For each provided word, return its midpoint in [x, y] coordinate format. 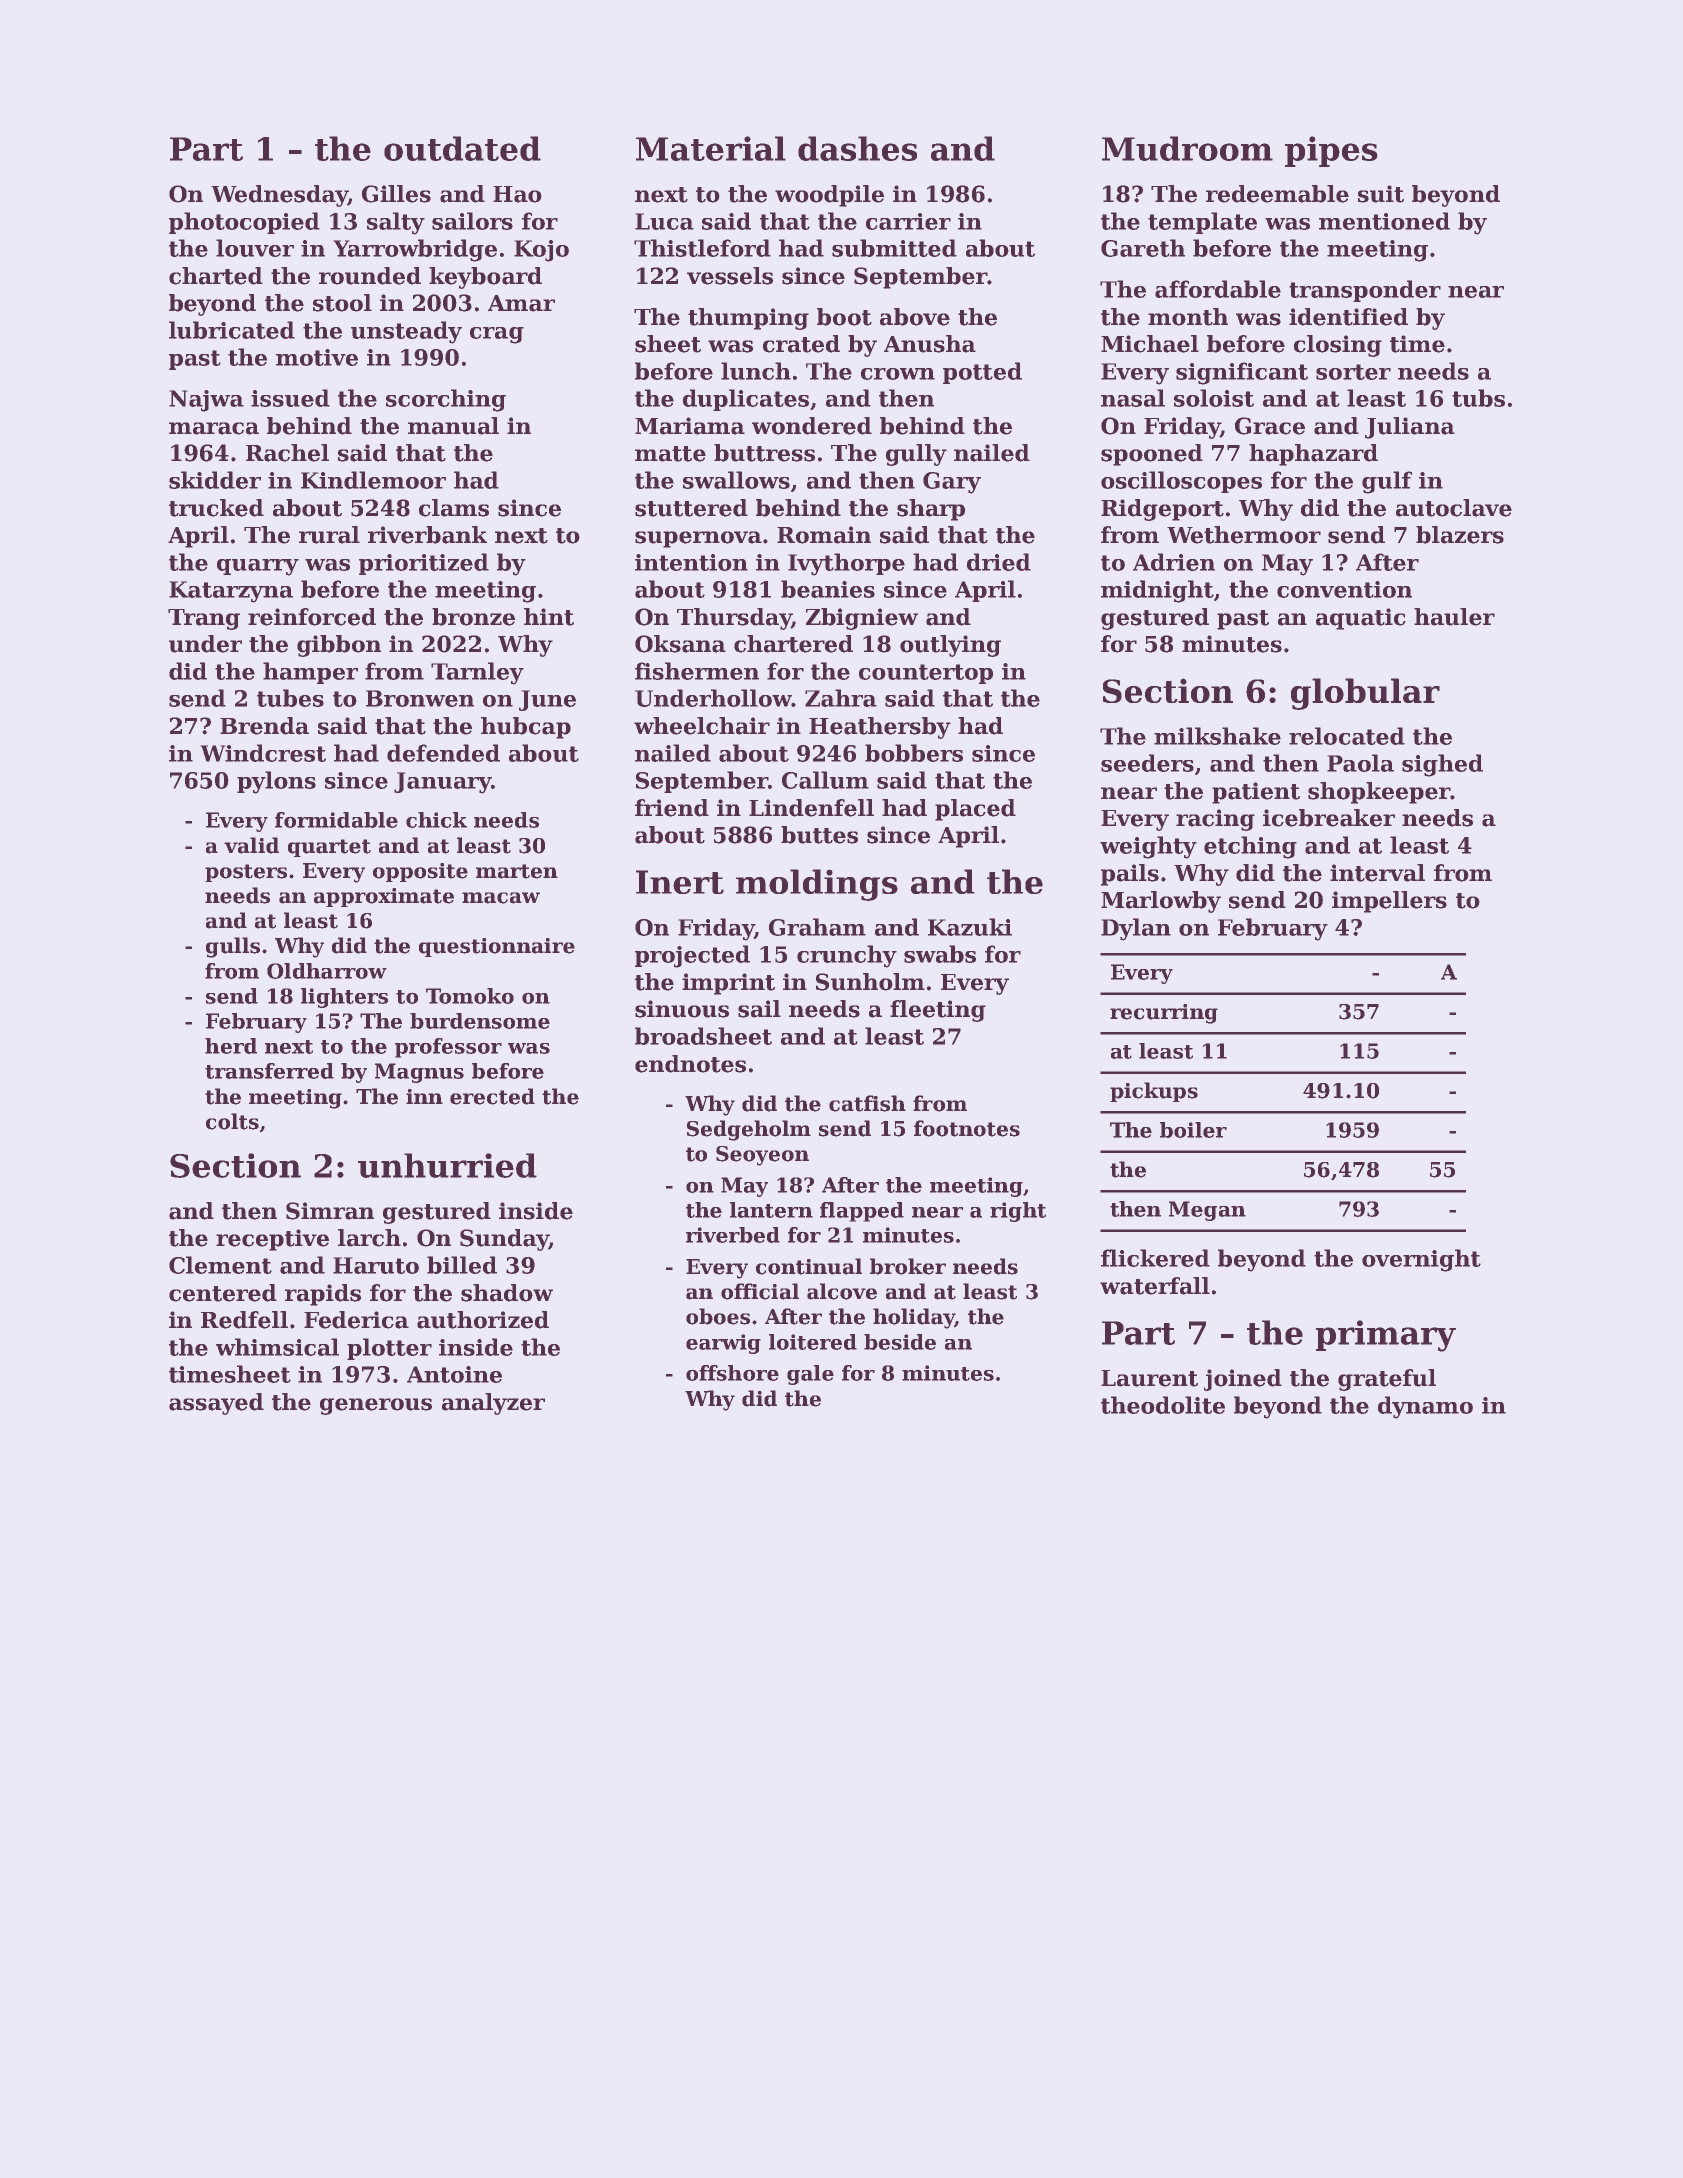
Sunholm [870, 982]
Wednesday [279, 196]
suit [1381, 194]
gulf [1387, 482]
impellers [1389, 902]
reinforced [312, 617]
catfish [867, 1103]
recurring [1164, 1014]
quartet [329, 848]
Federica [356, 1320]
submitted [894, 248]
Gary [952, 483]
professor [448, 1048]
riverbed [733, 1235]
